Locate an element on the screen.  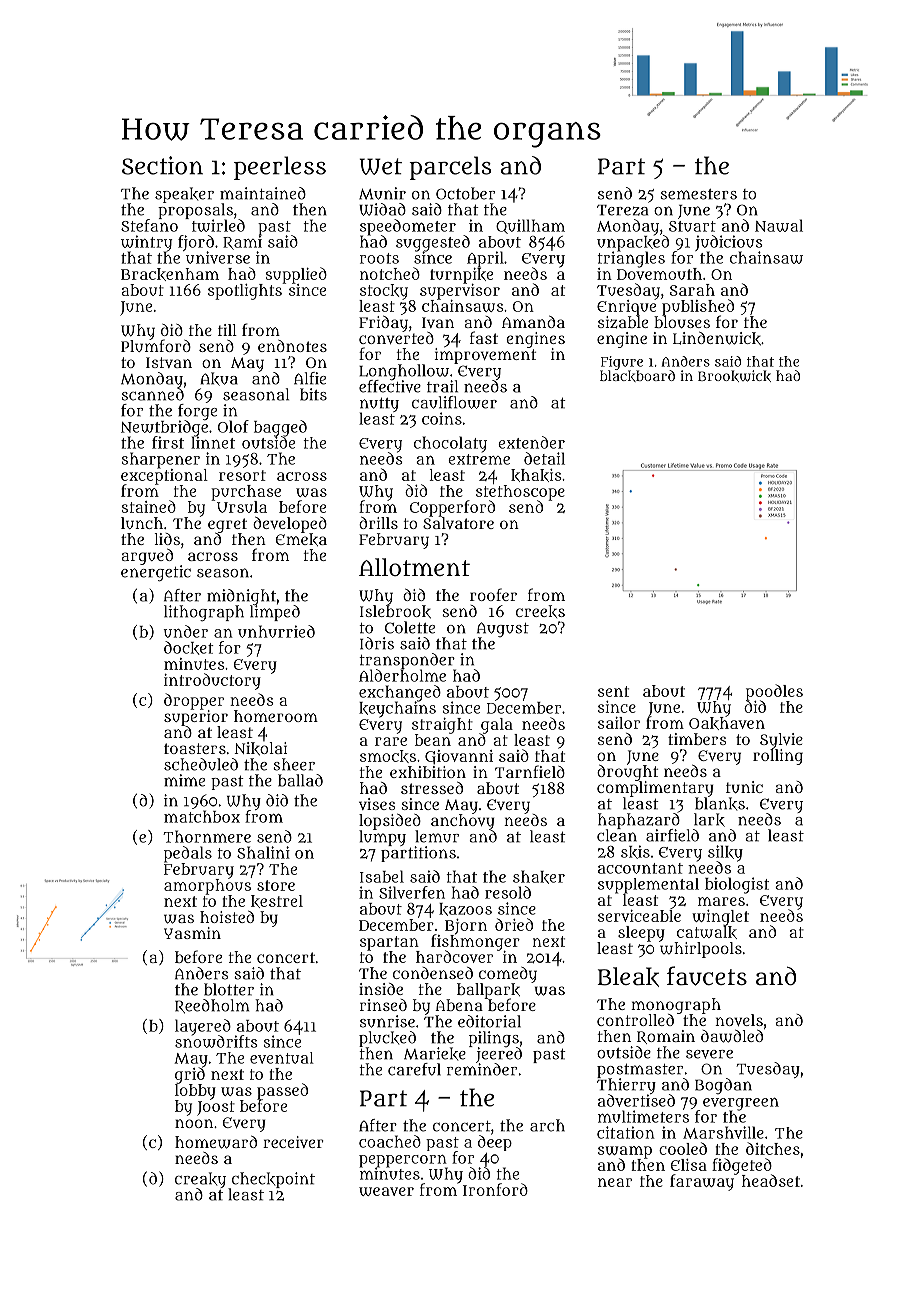
lunch is located at coordinates (142, 523).
